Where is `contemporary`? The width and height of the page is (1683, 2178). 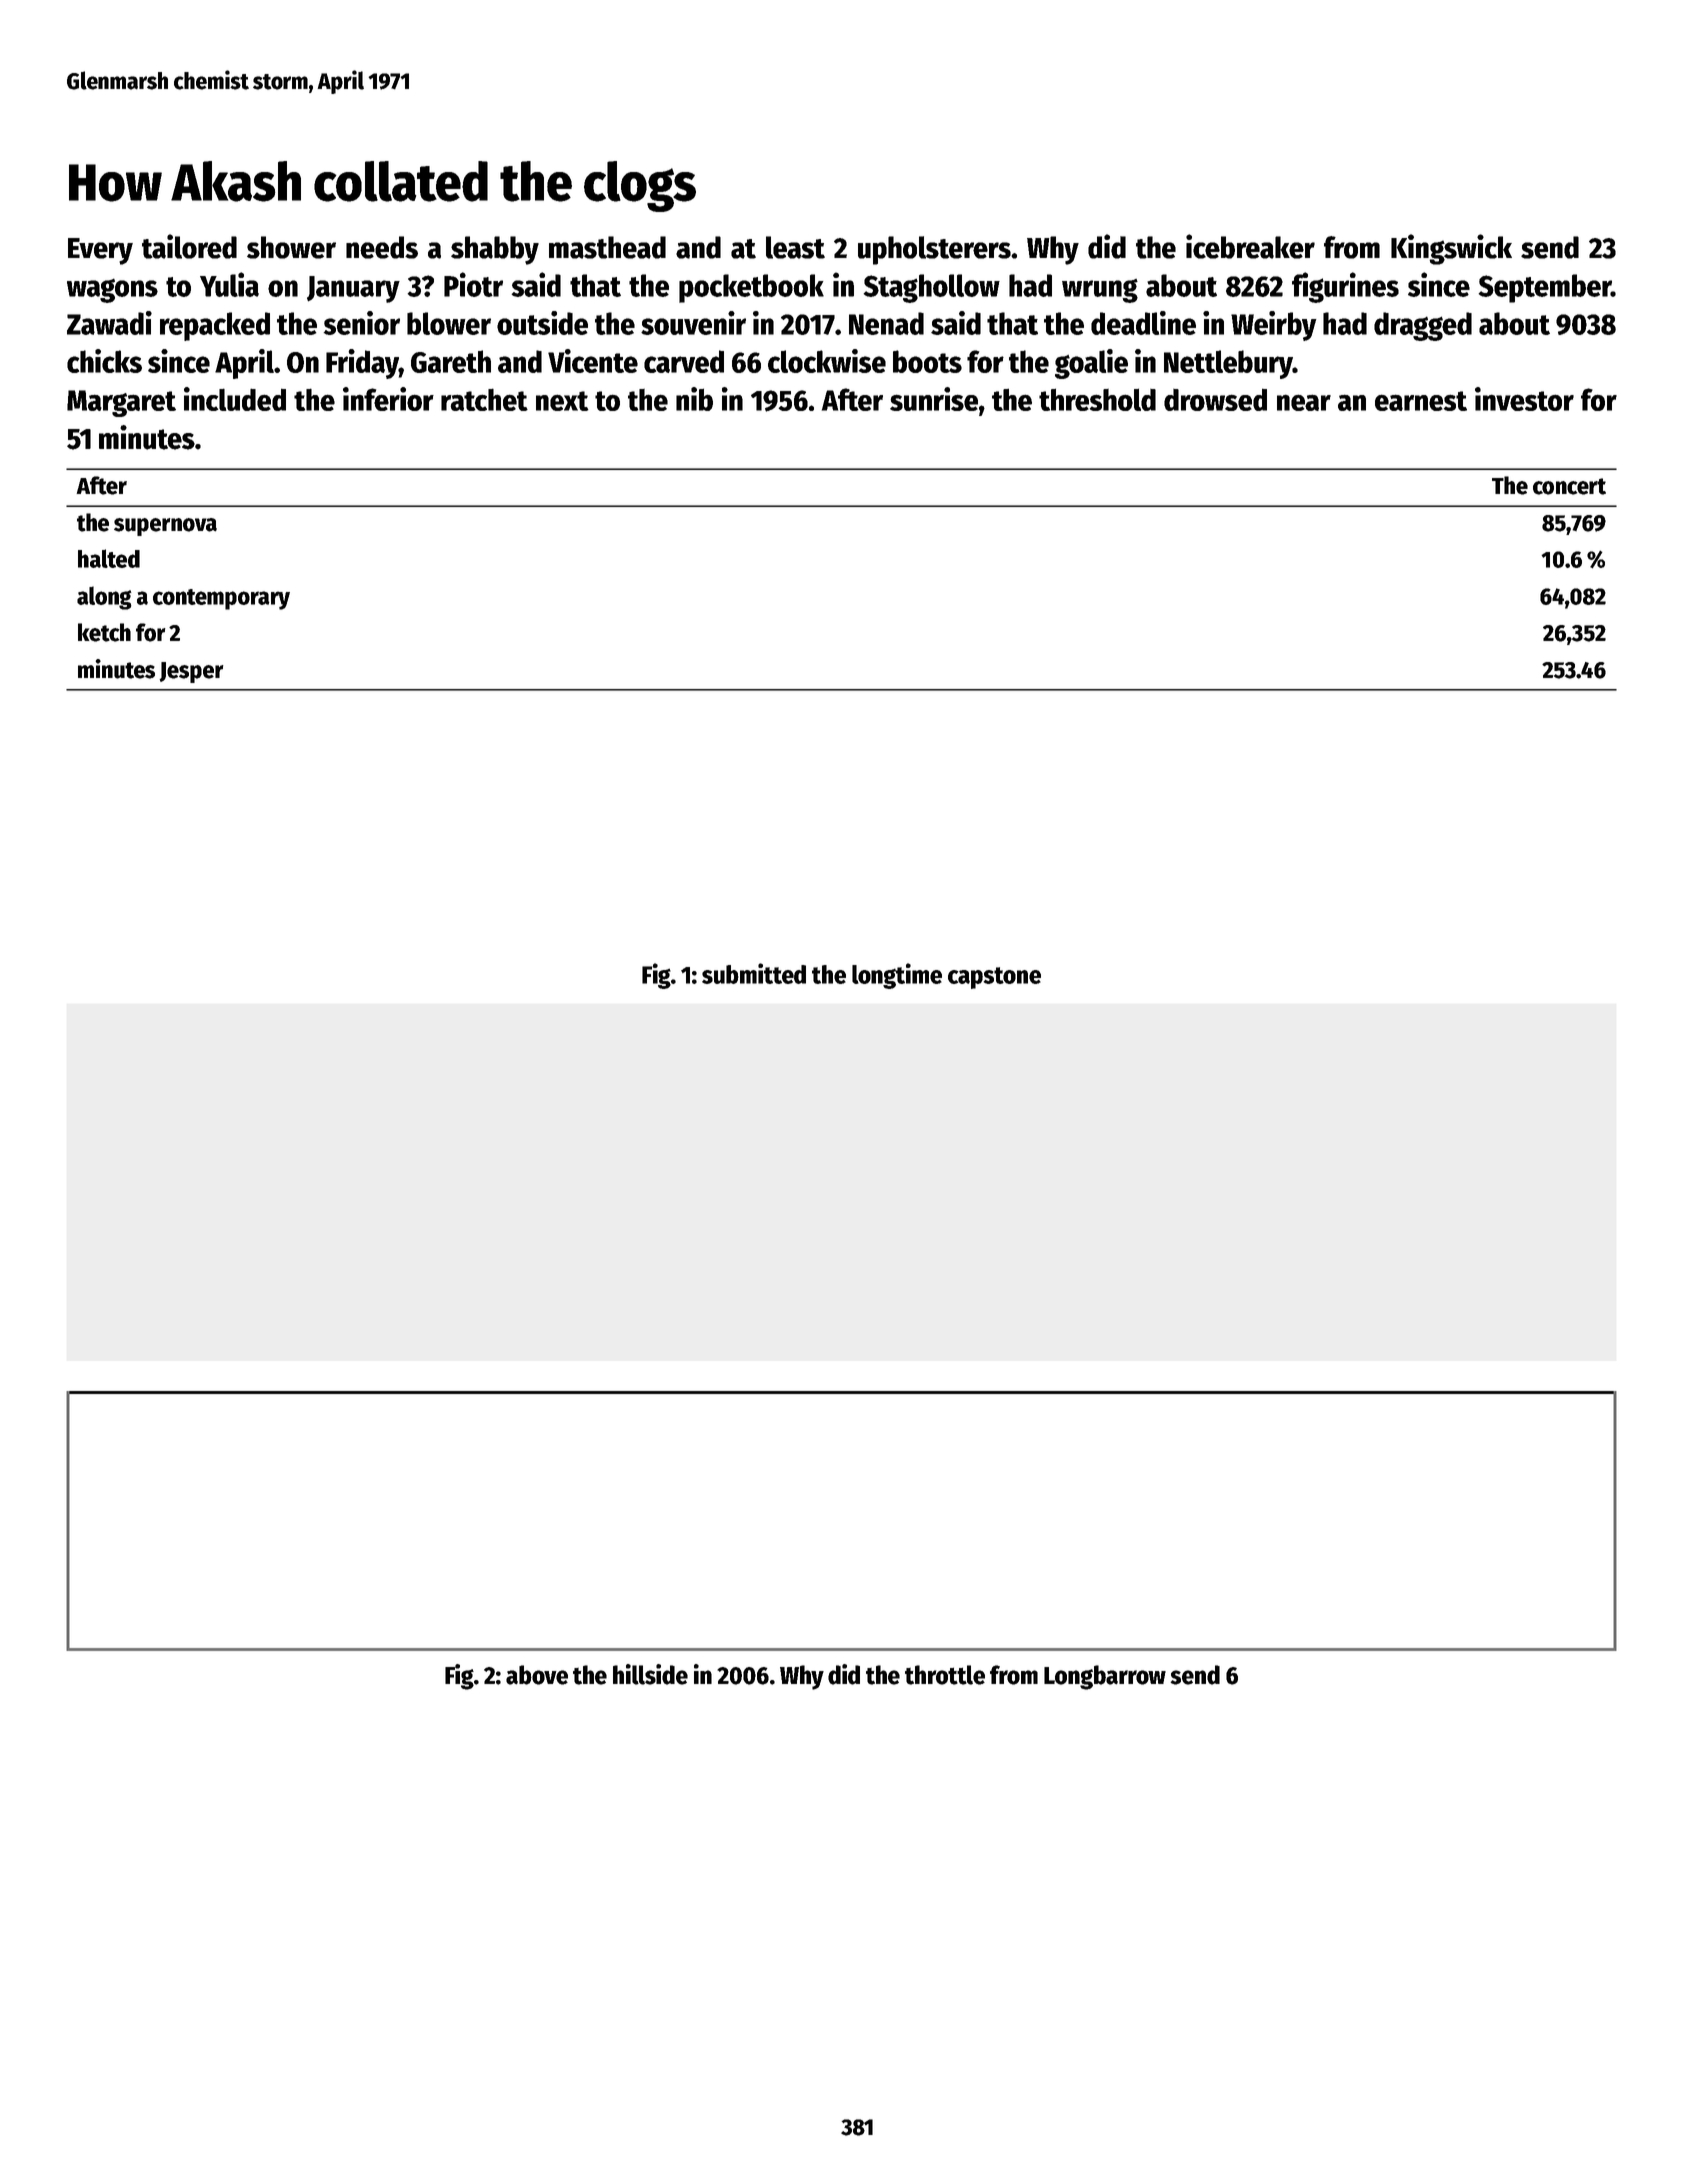 contemporary is located at coordinates (221, 599).
